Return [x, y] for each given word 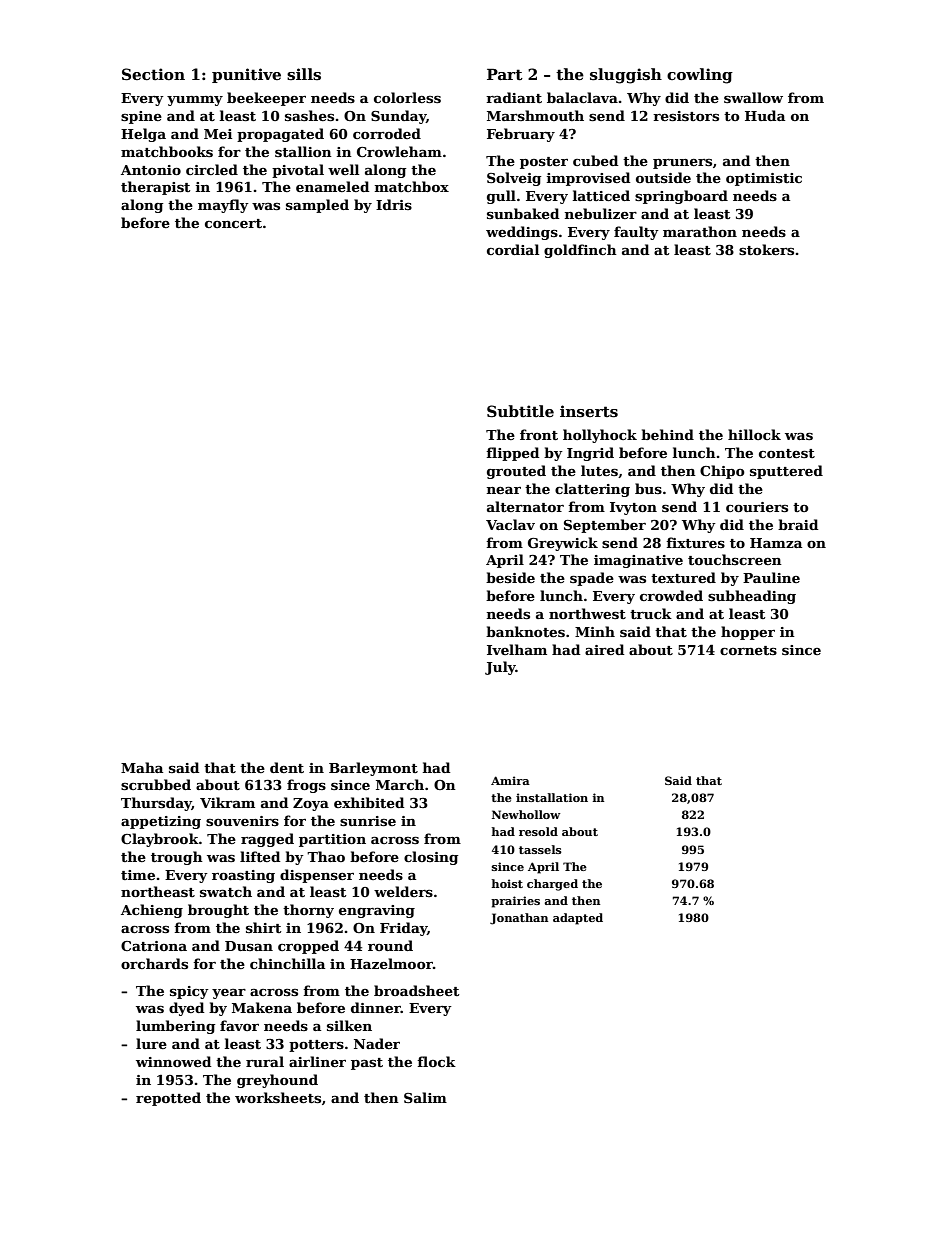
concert [233, 223]
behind [667, 434]
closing [431, 858]
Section [153, 74]
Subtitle [520, 411]
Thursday [156, 804]
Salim [425, 1097]
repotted [168, 1099]
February [521, 135]
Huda [765, 115]
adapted [578, 919]
